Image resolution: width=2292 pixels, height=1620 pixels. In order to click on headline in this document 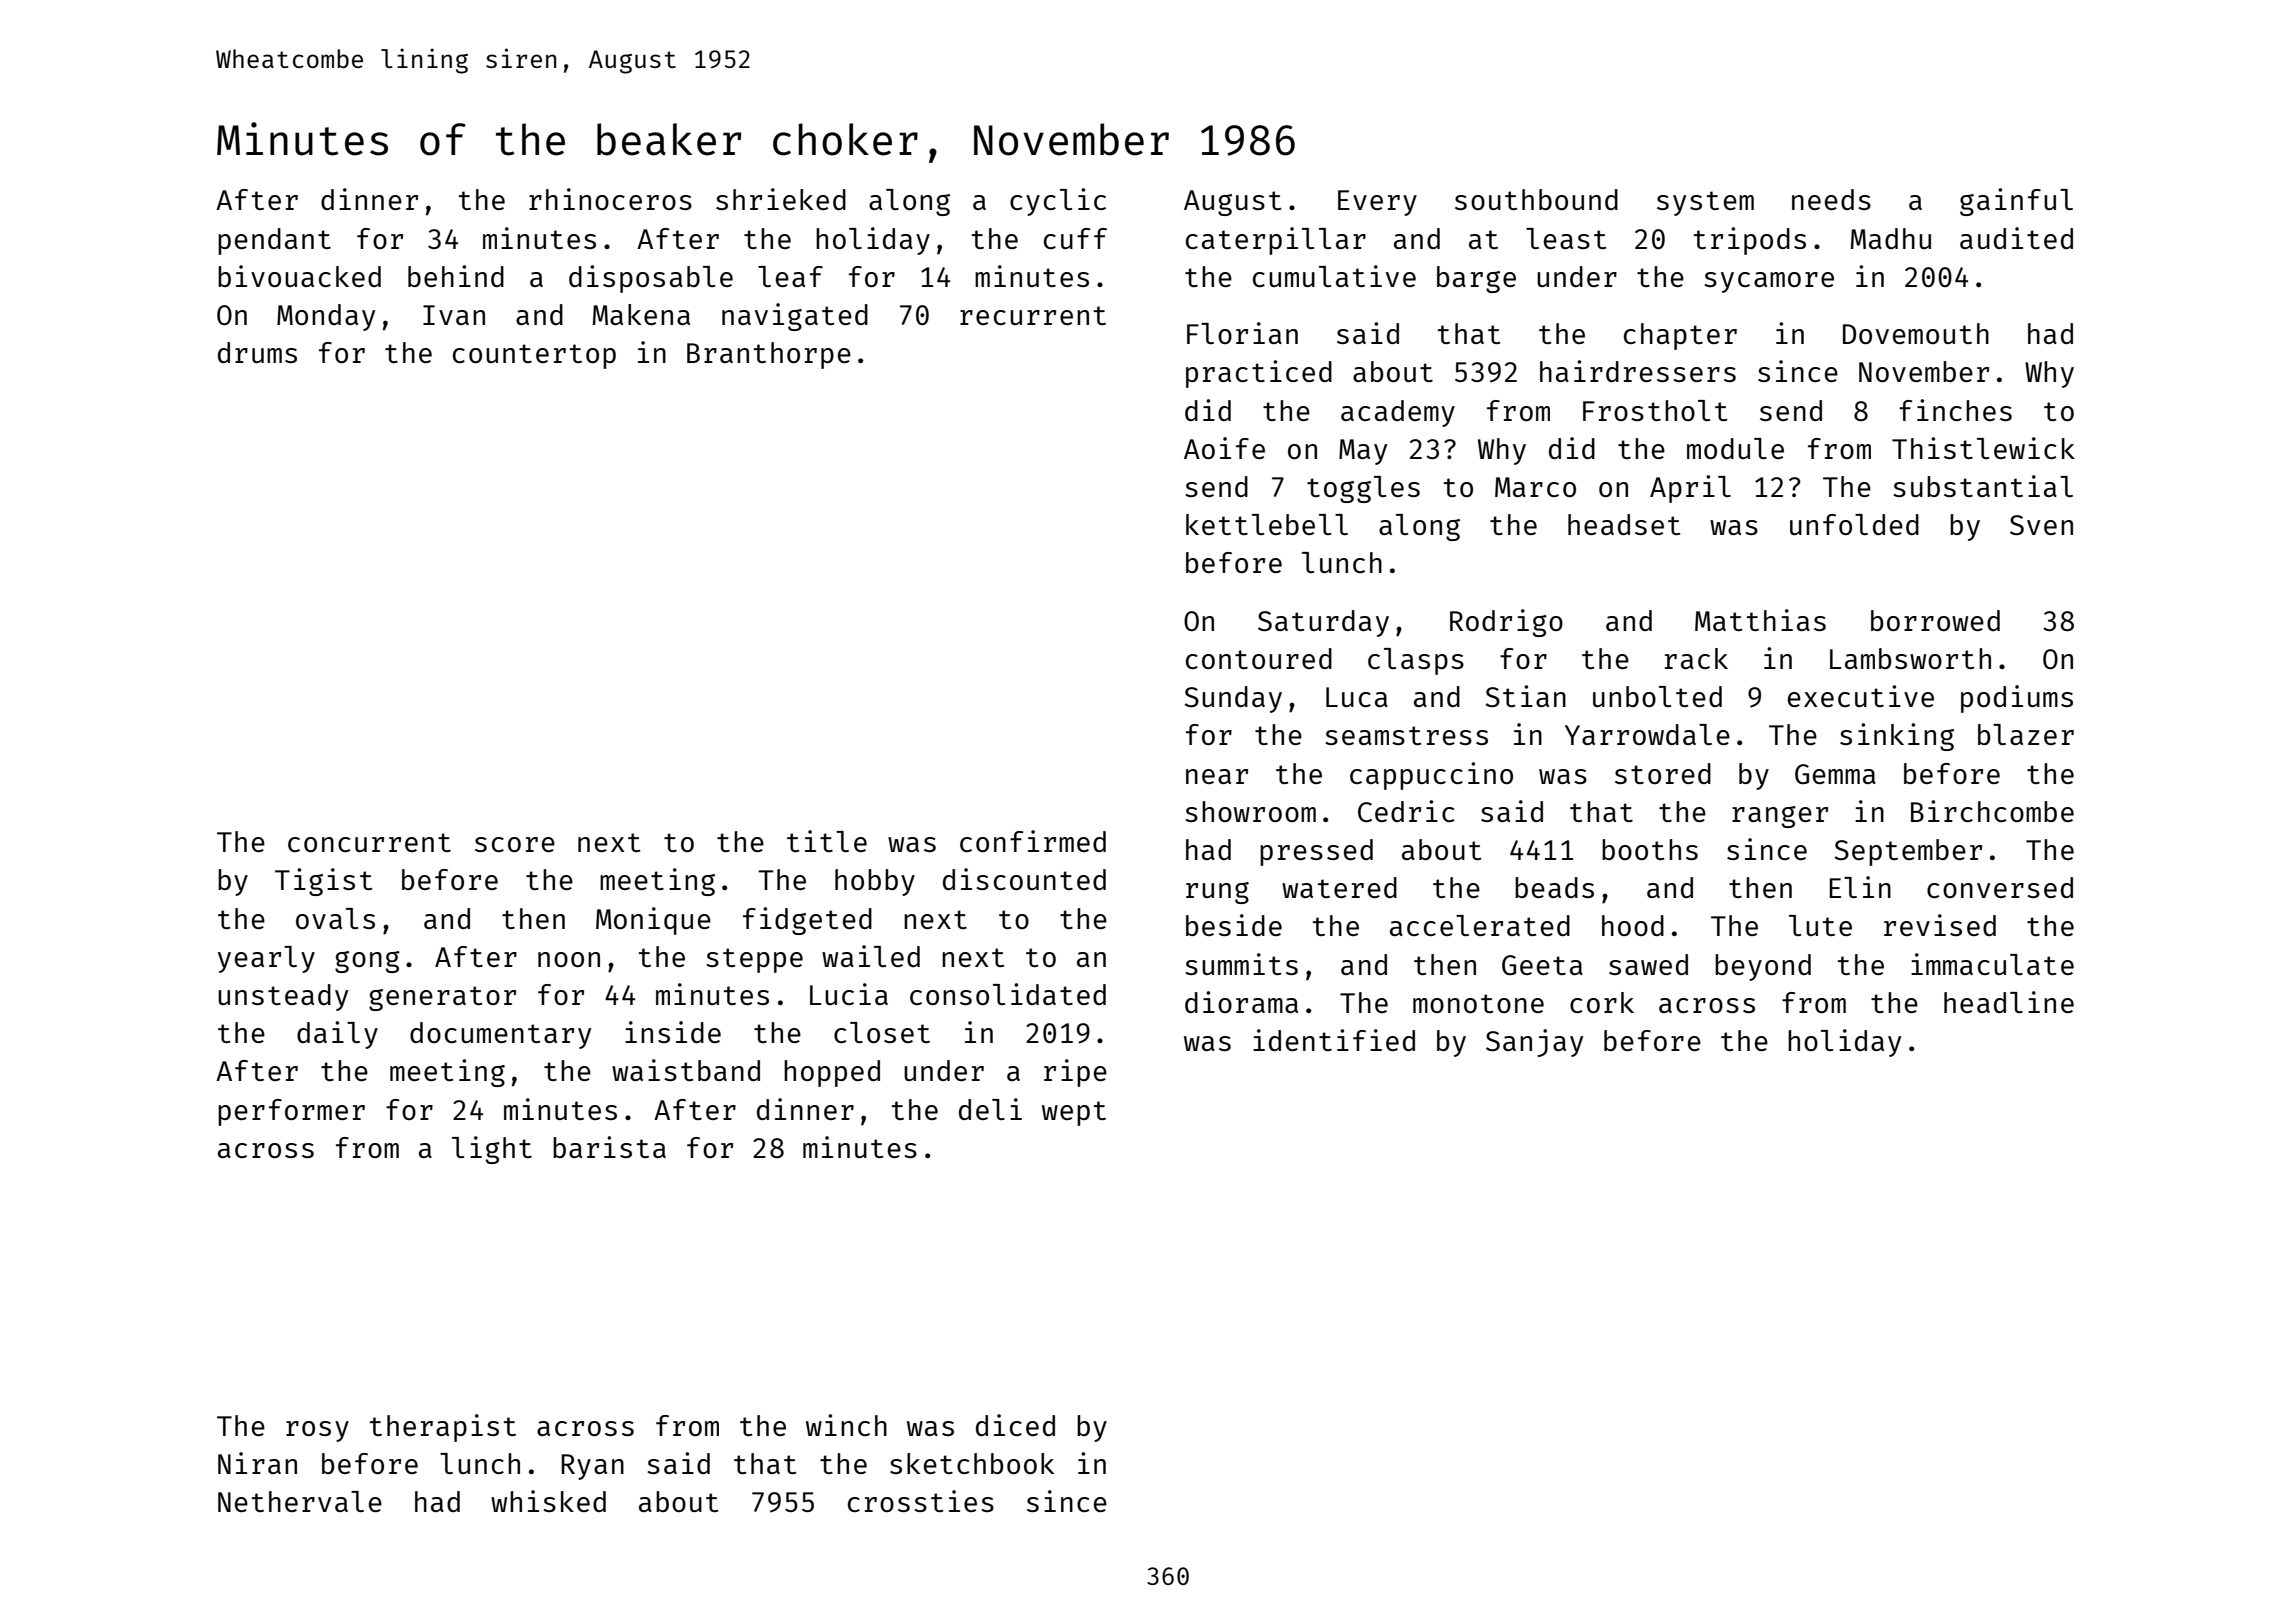, I will do `click(2009, 1002)`.
